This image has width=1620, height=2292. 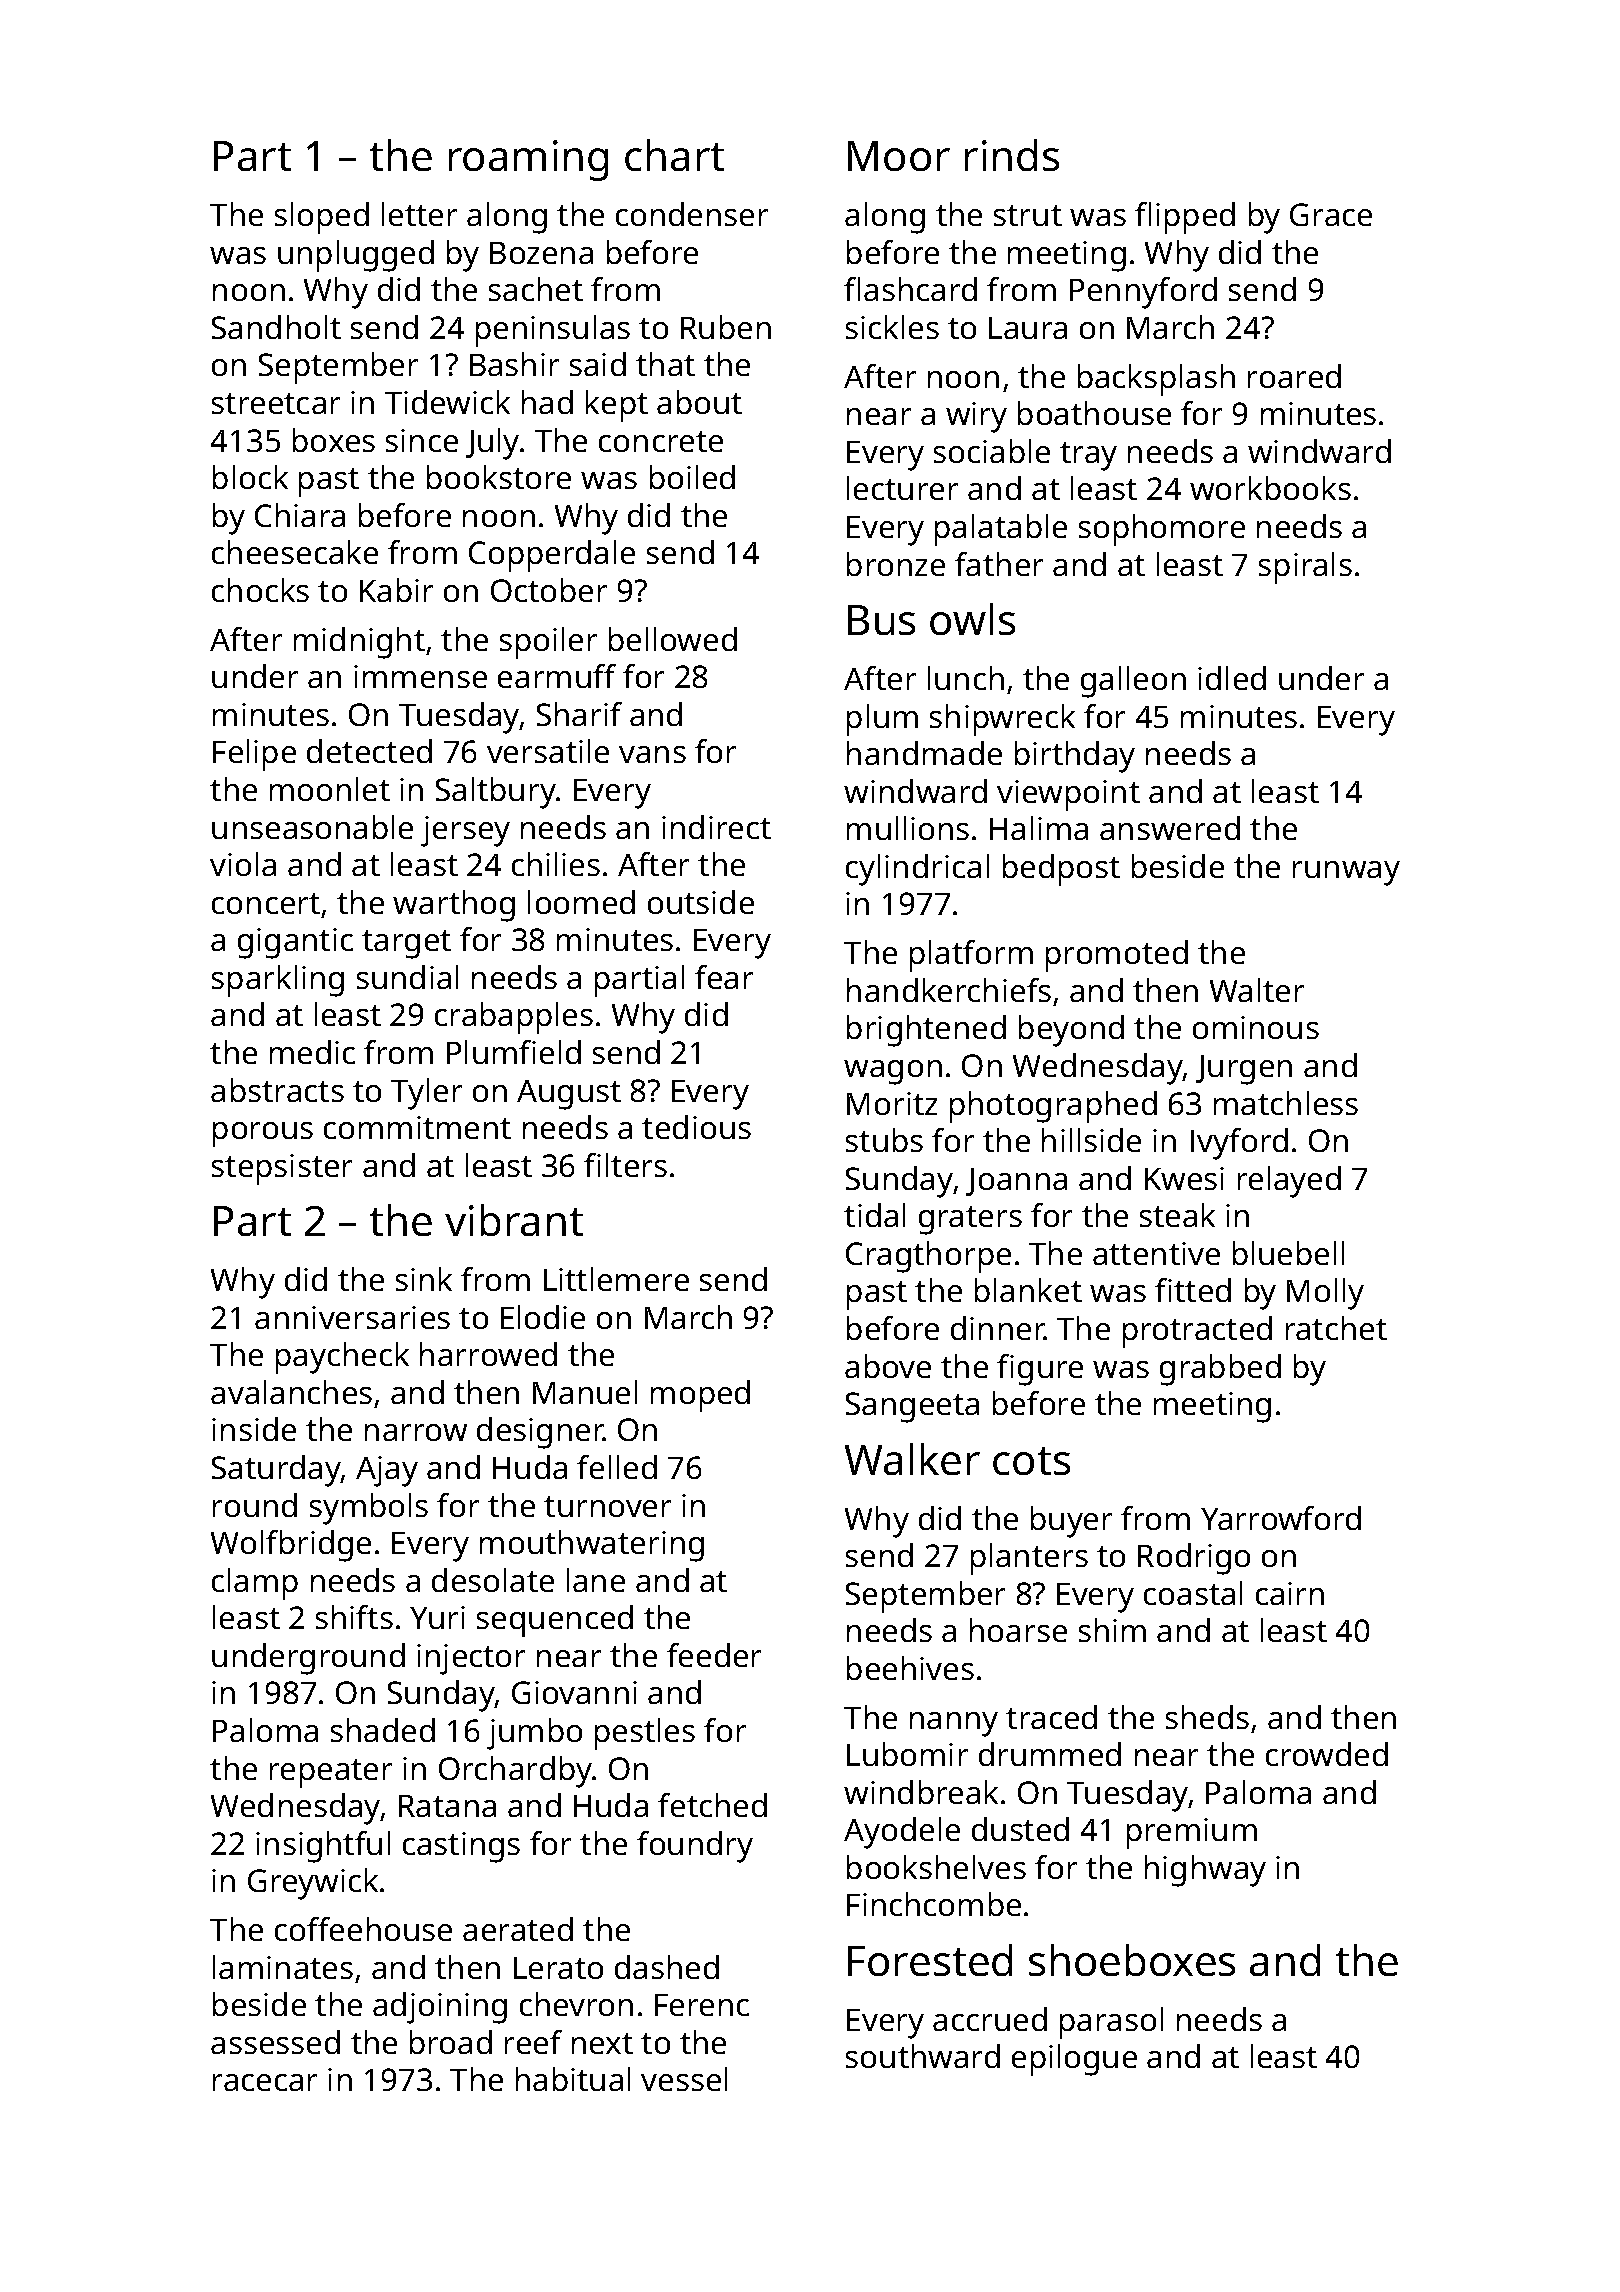 I want to click on beehives, so click(x=910, y=1668).
